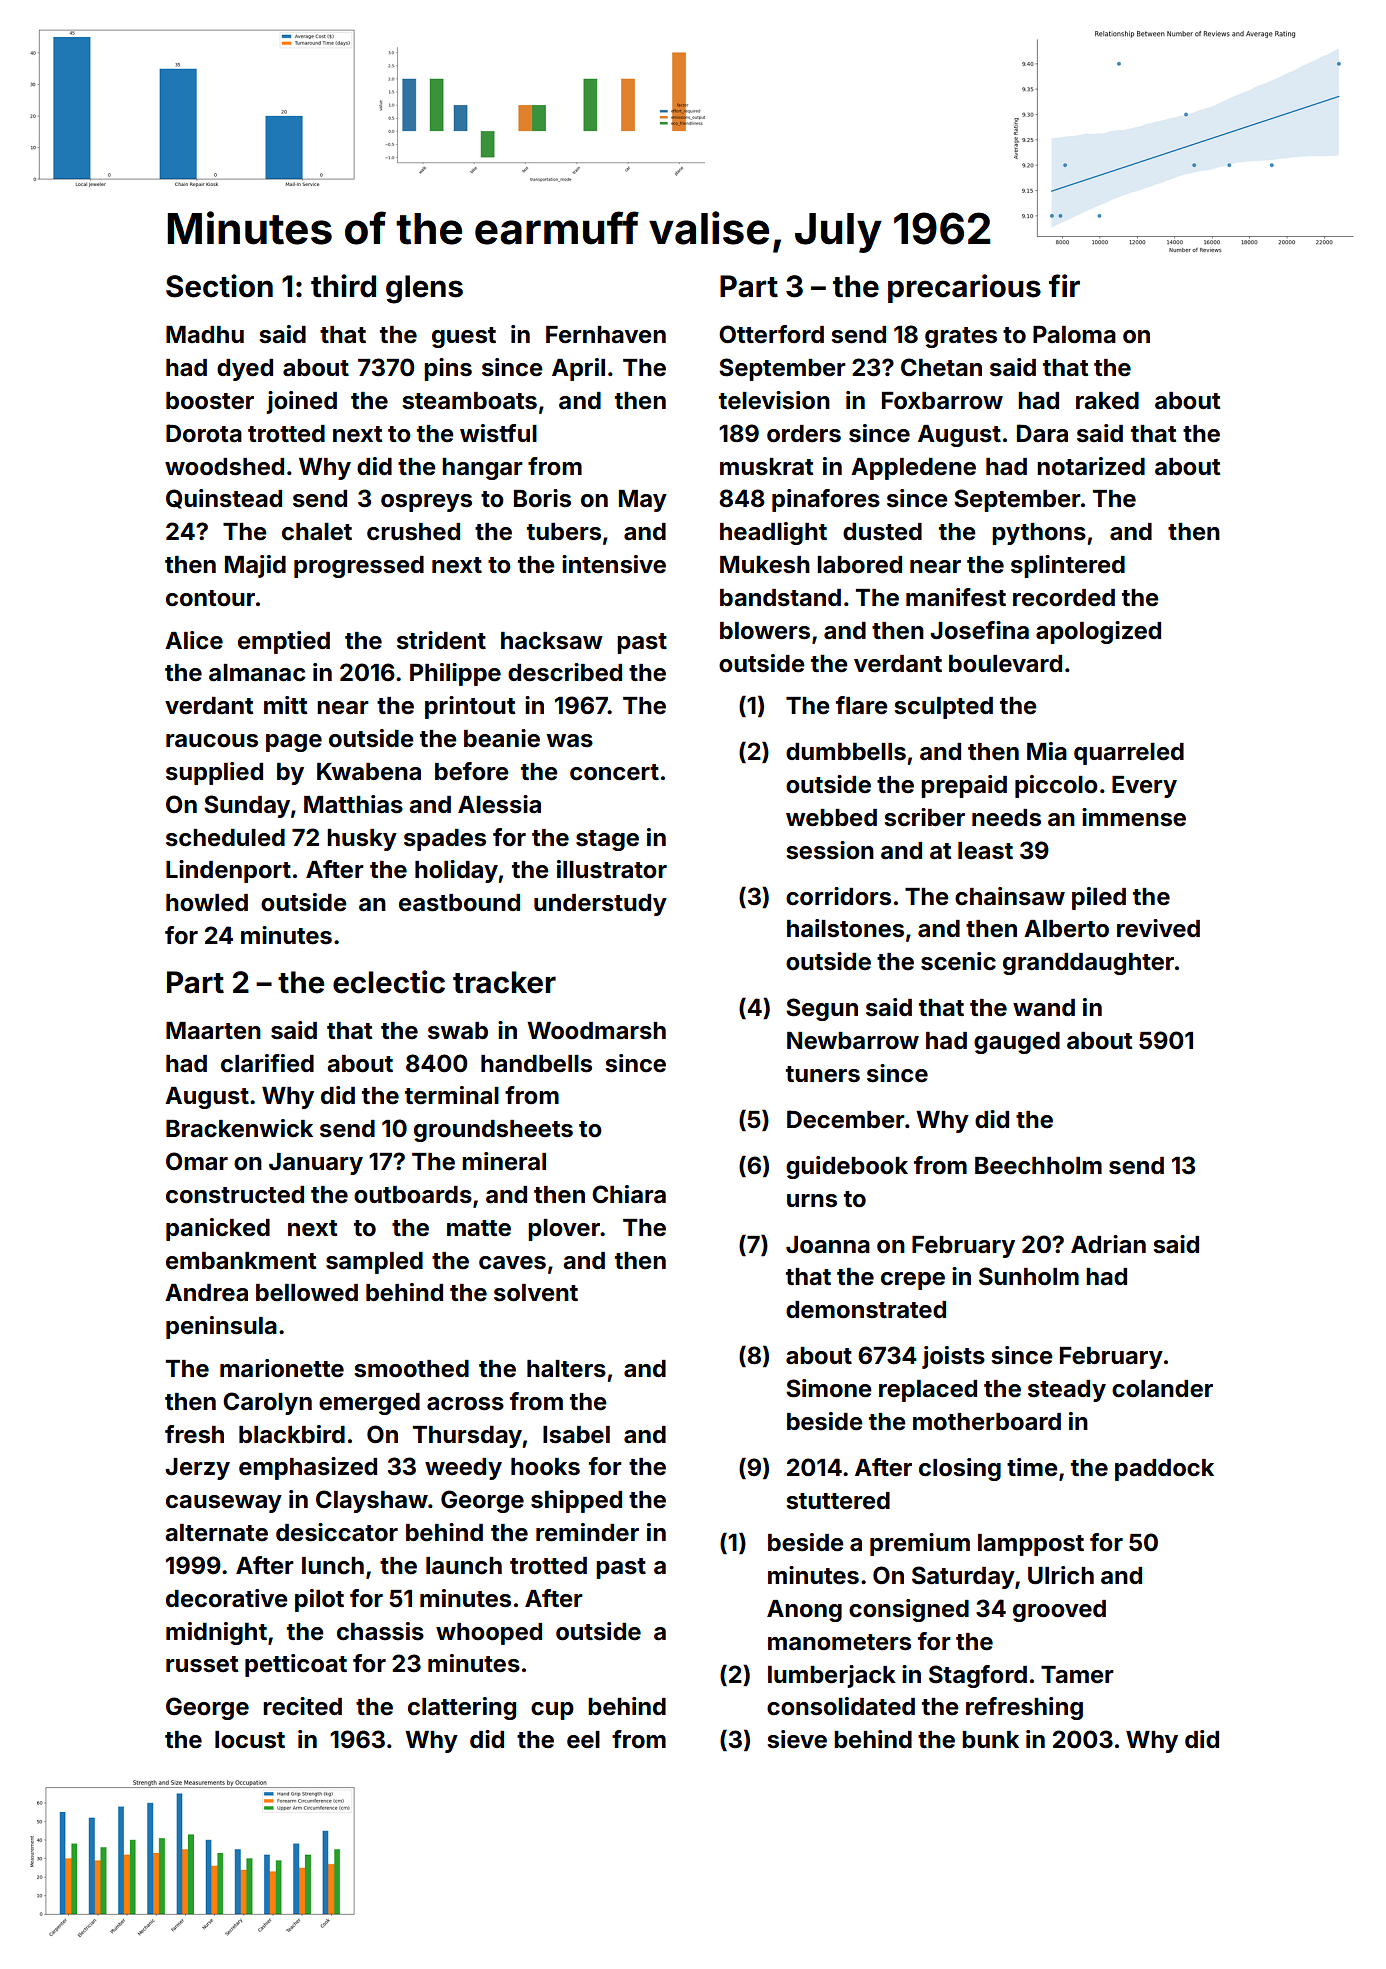  I want to click on Jerzy, so click(197, 1469).
